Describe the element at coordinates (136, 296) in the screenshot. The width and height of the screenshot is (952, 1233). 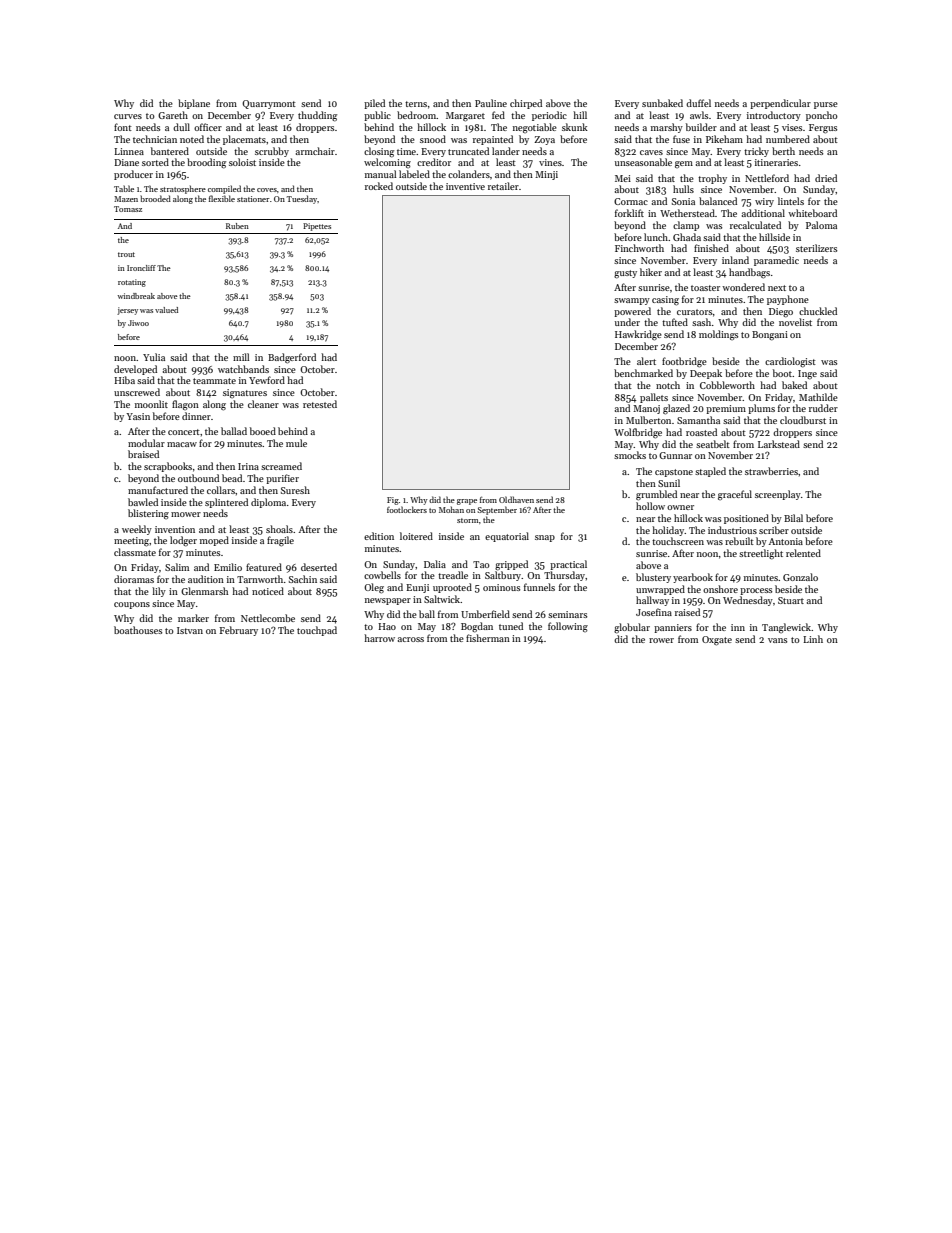
I see `windbreak` at that location.
